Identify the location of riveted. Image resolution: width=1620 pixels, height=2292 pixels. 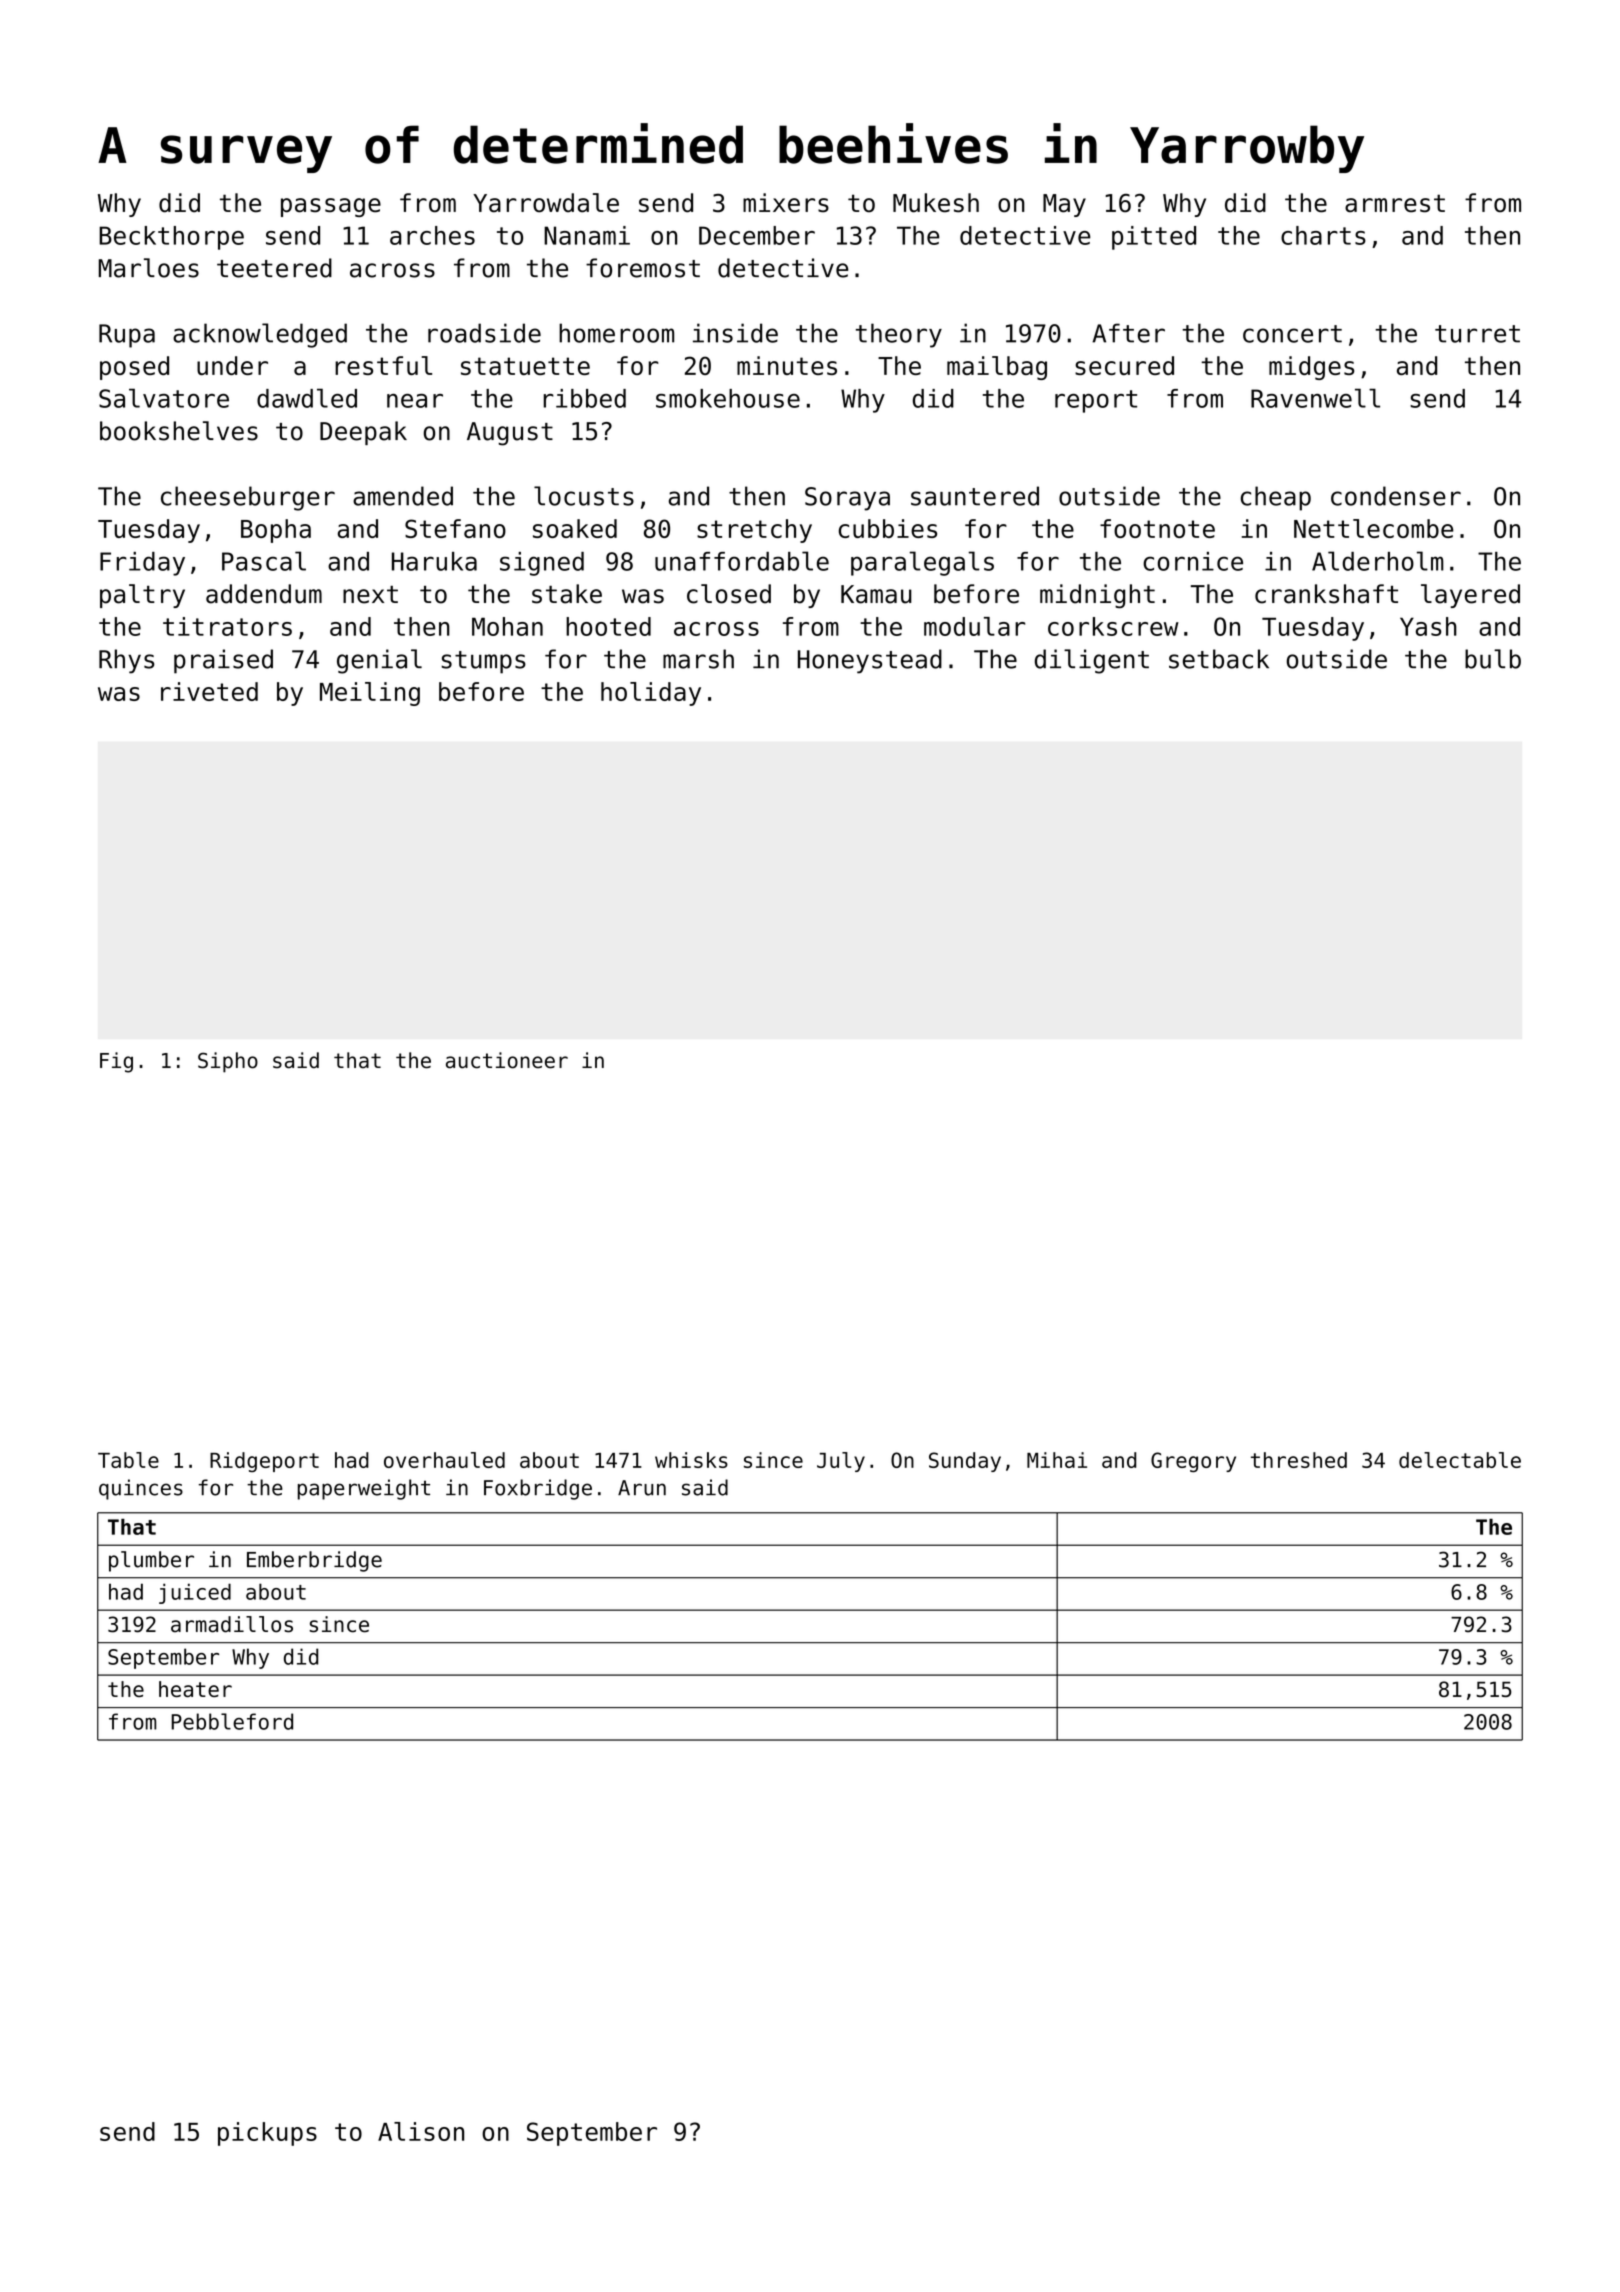
(209, 691).
